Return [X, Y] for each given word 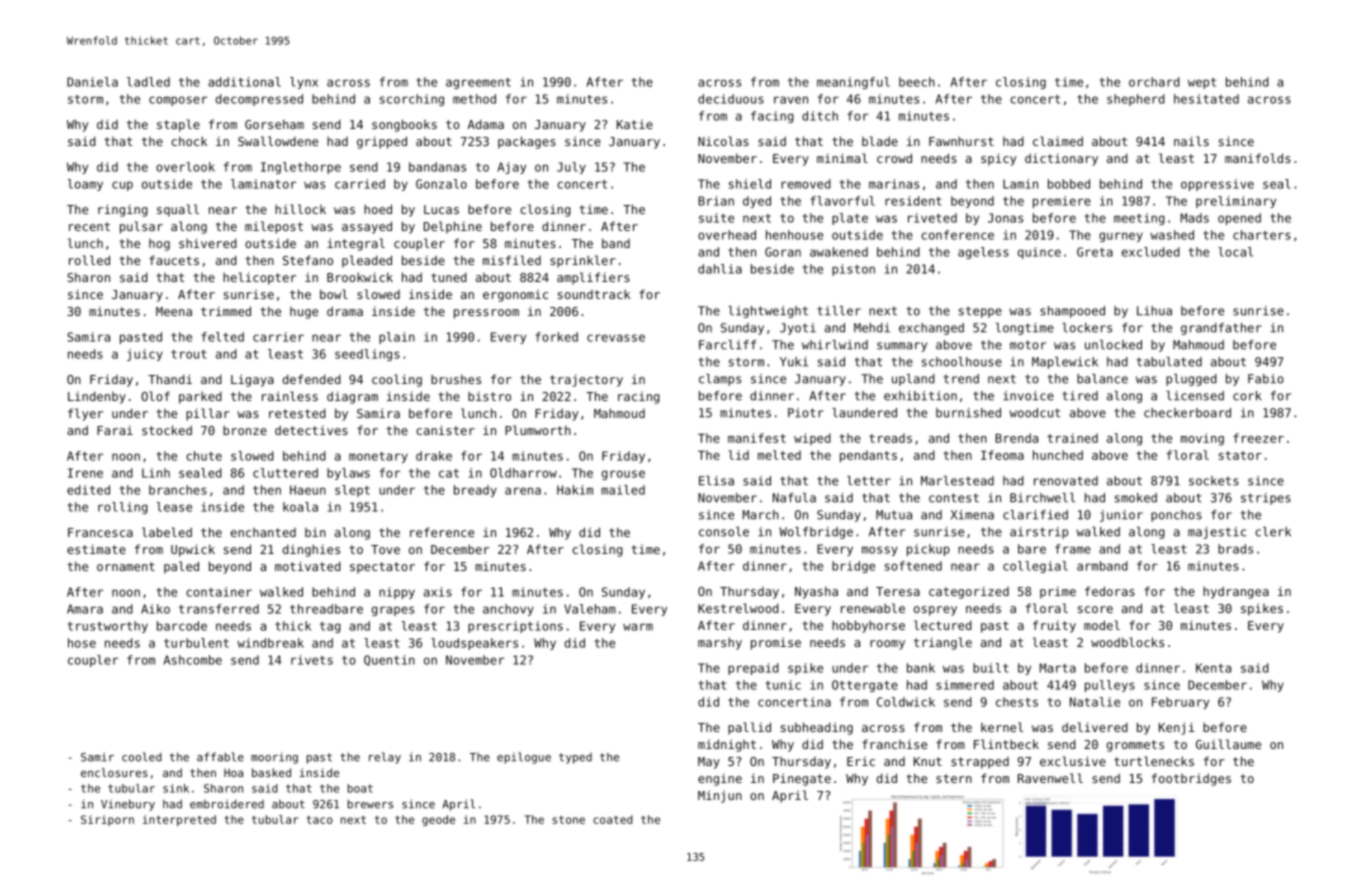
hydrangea [1236, 592]
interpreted [179, 820]
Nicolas [723, 141]
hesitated [1206, 99]
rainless [290, 396]
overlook [185, 167]
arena [523, 491]
